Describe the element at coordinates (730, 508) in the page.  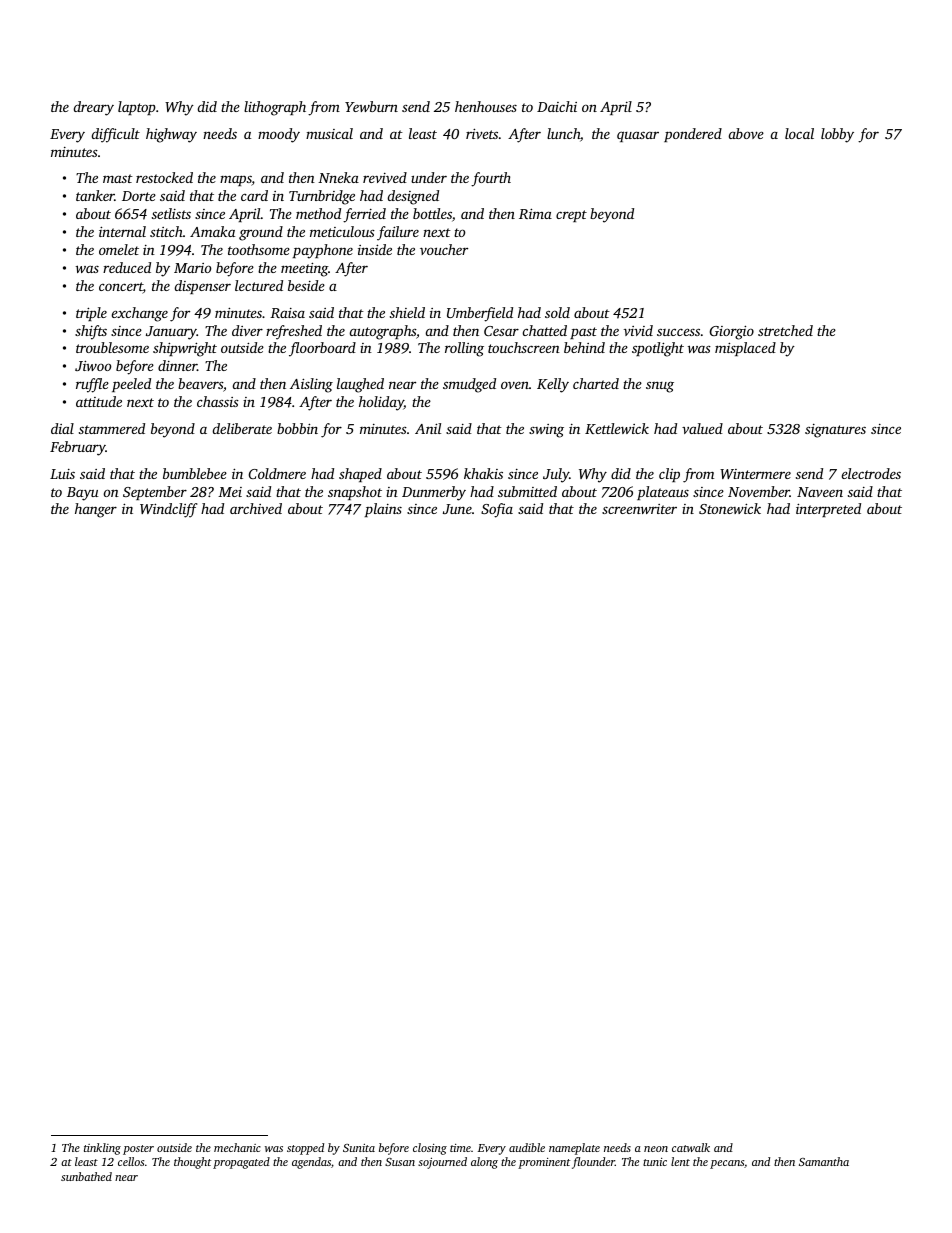
I see `Stonewick` at that location.
